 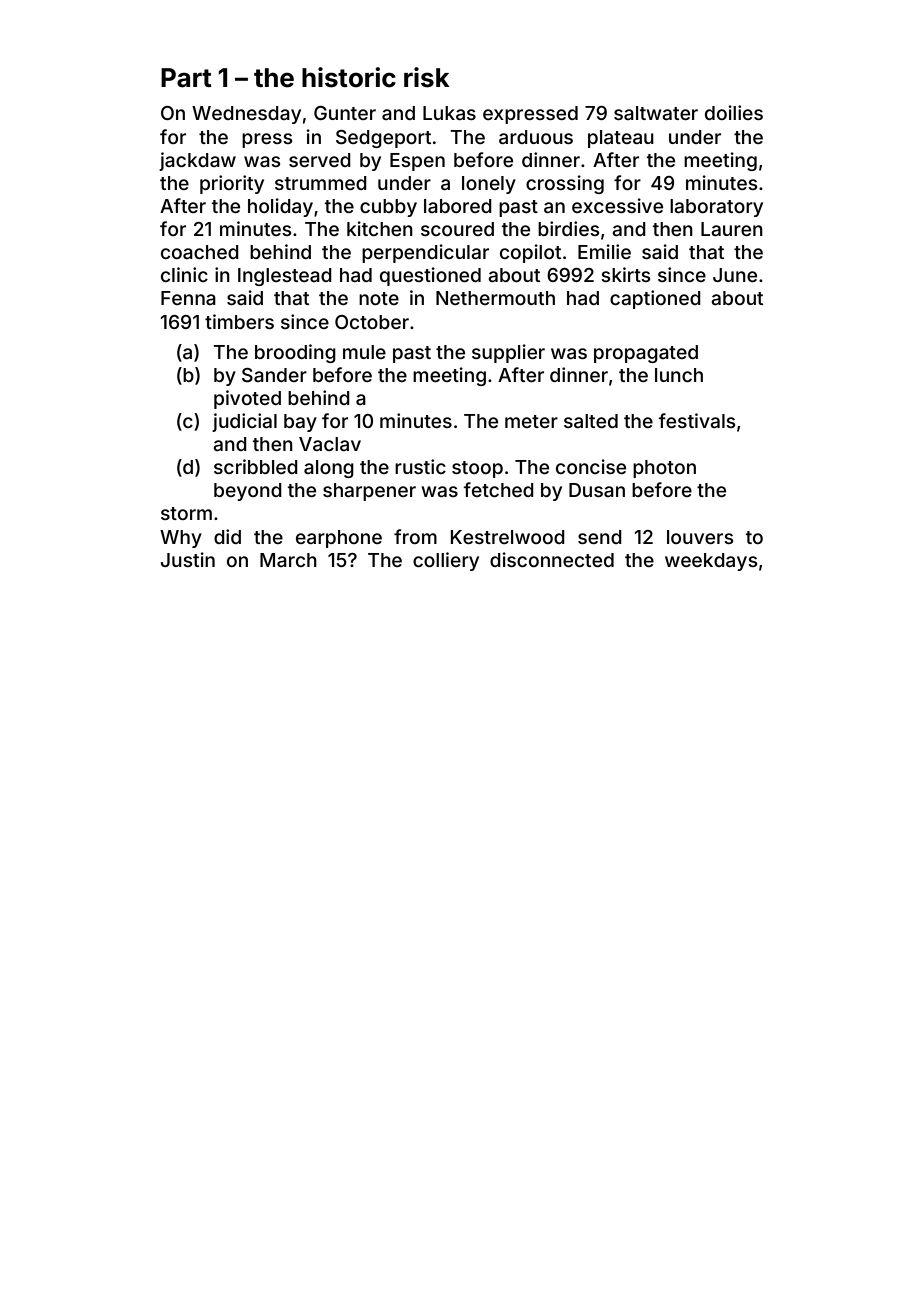 I want to click on Why, so click(x=181, y=539).
